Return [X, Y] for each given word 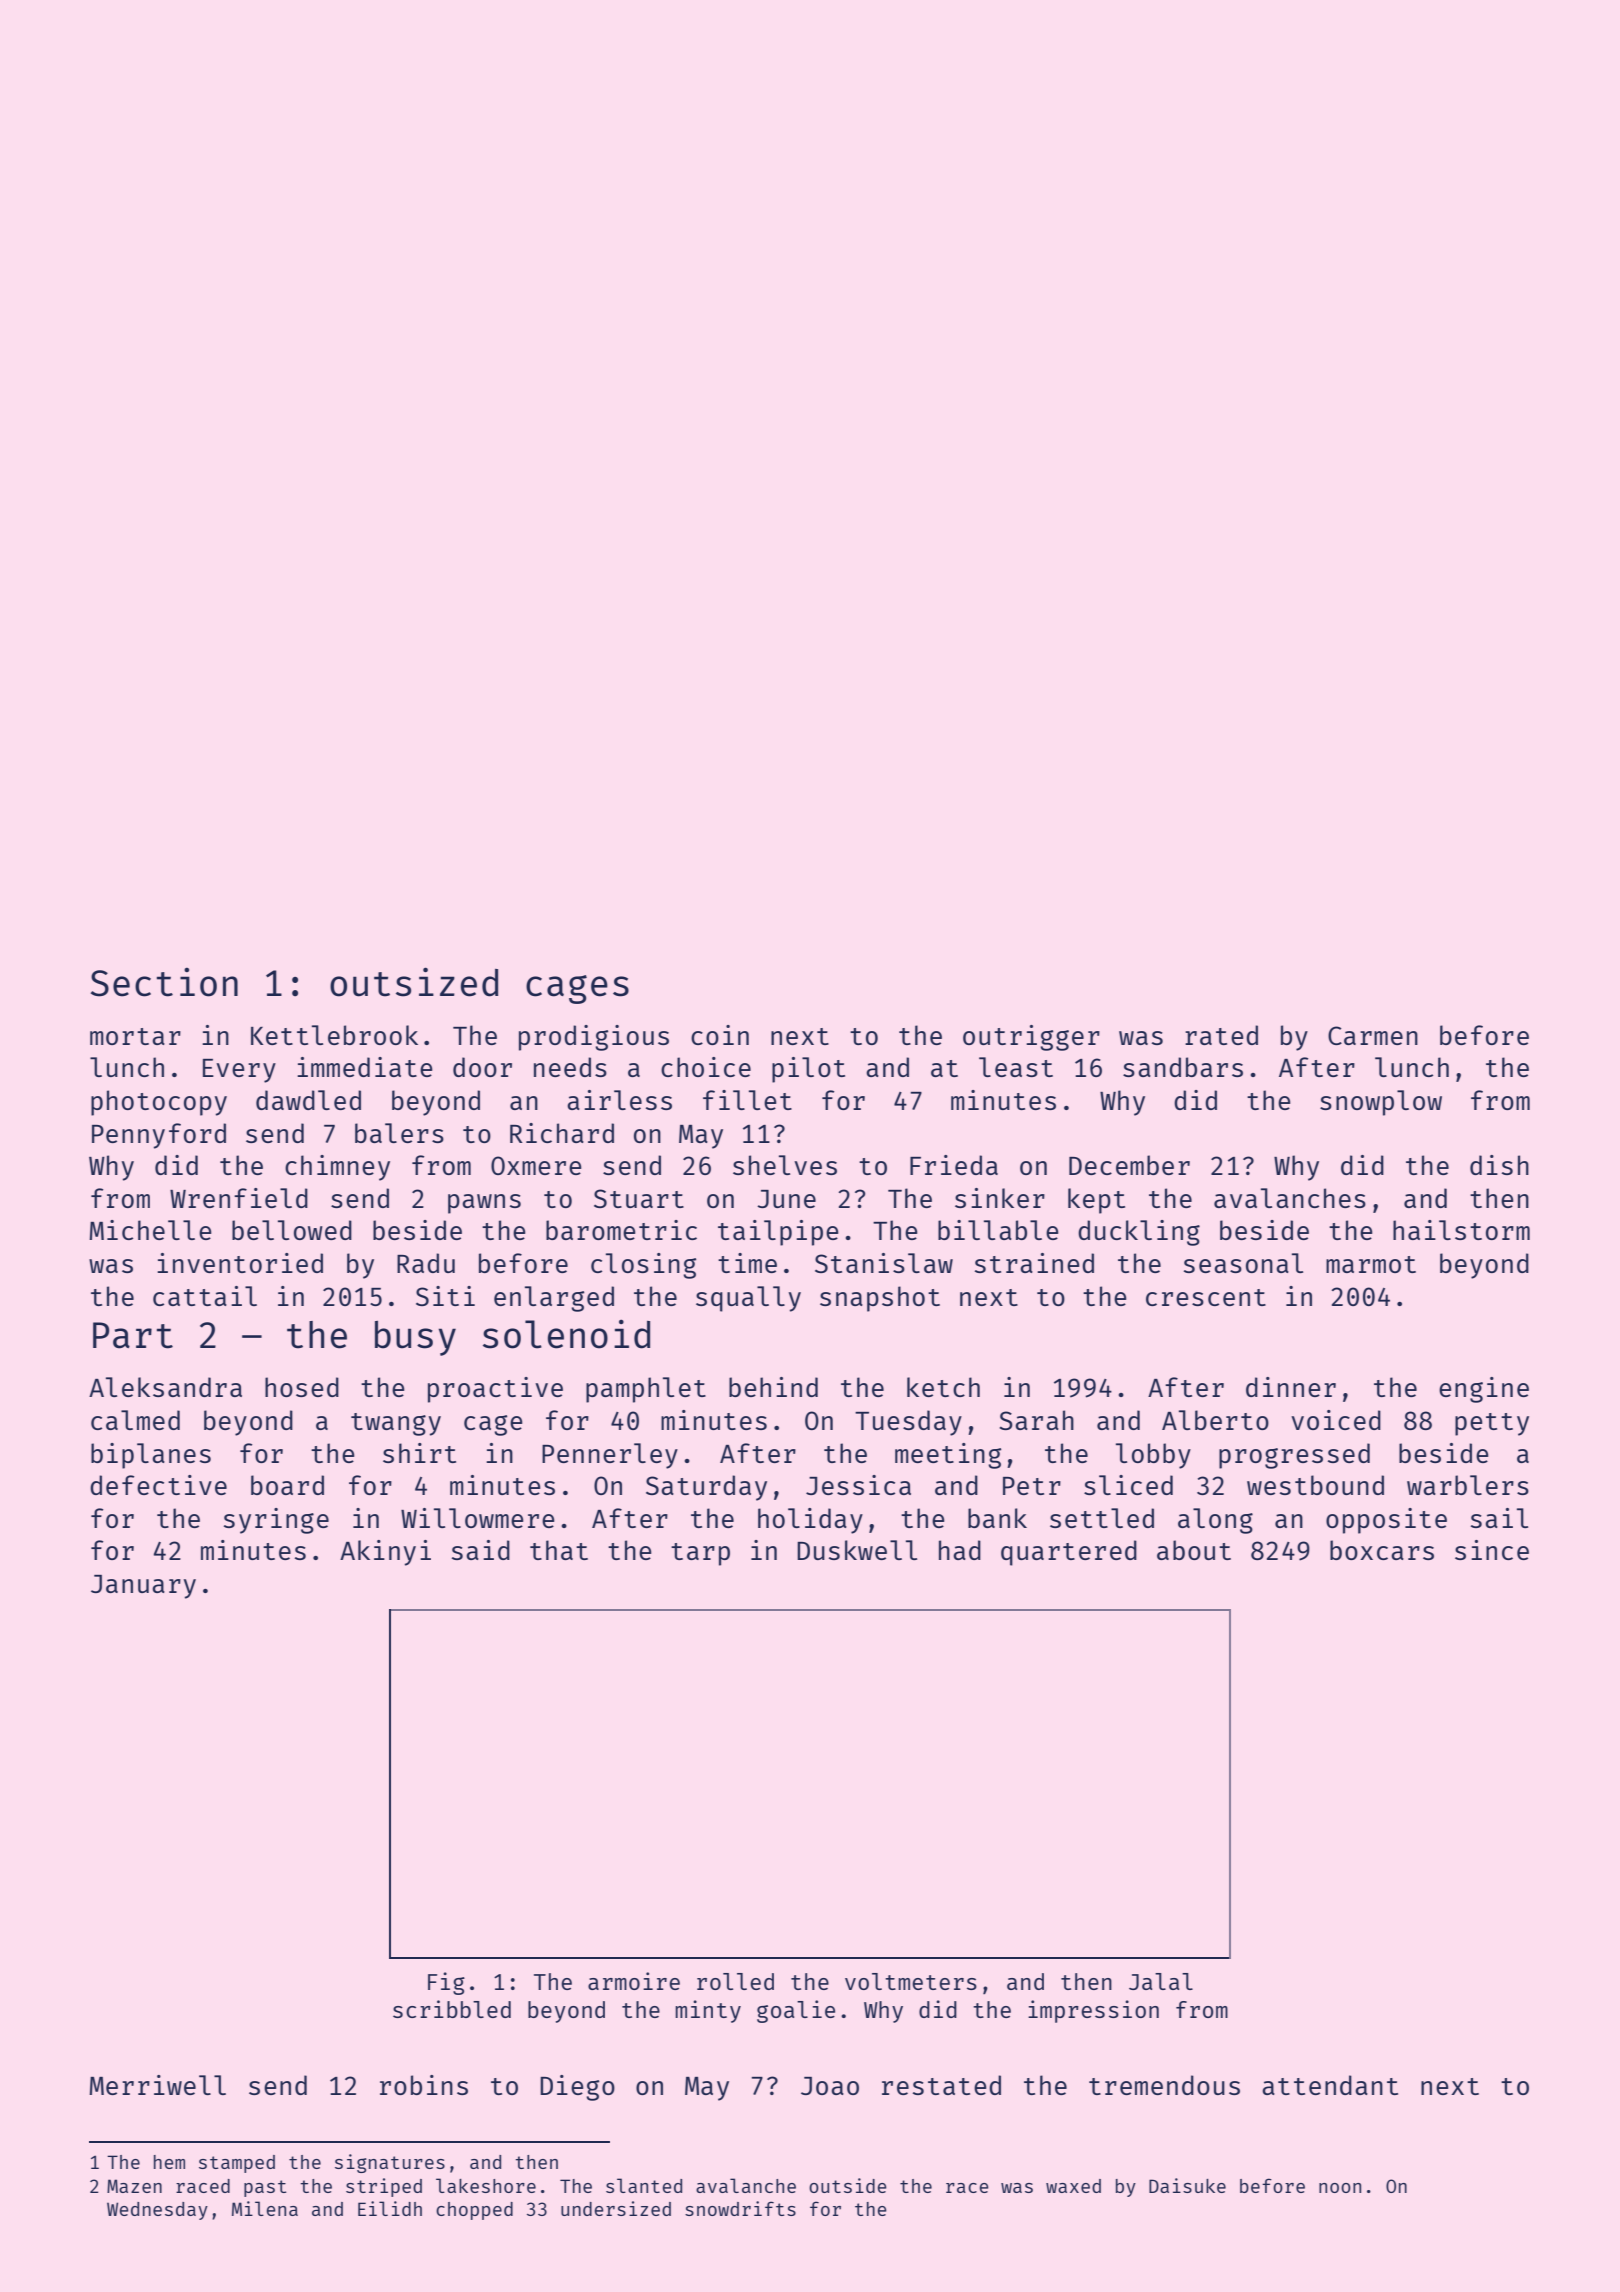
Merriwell [157, 2085]
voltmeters [911, 1981]
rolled [735, 1981]
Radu [426, 1263]
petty [1492, 1424]
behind [773, 1387]
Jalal [1161, 1981]
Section [164, 982]
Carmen [1373, 1035]
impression [1093, 2011]
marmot [1371, 1264]
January [143, 1587]
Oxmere [536, 1165]
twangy [396, 1424]
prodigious [594, 1038]
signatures [390, 2163]
